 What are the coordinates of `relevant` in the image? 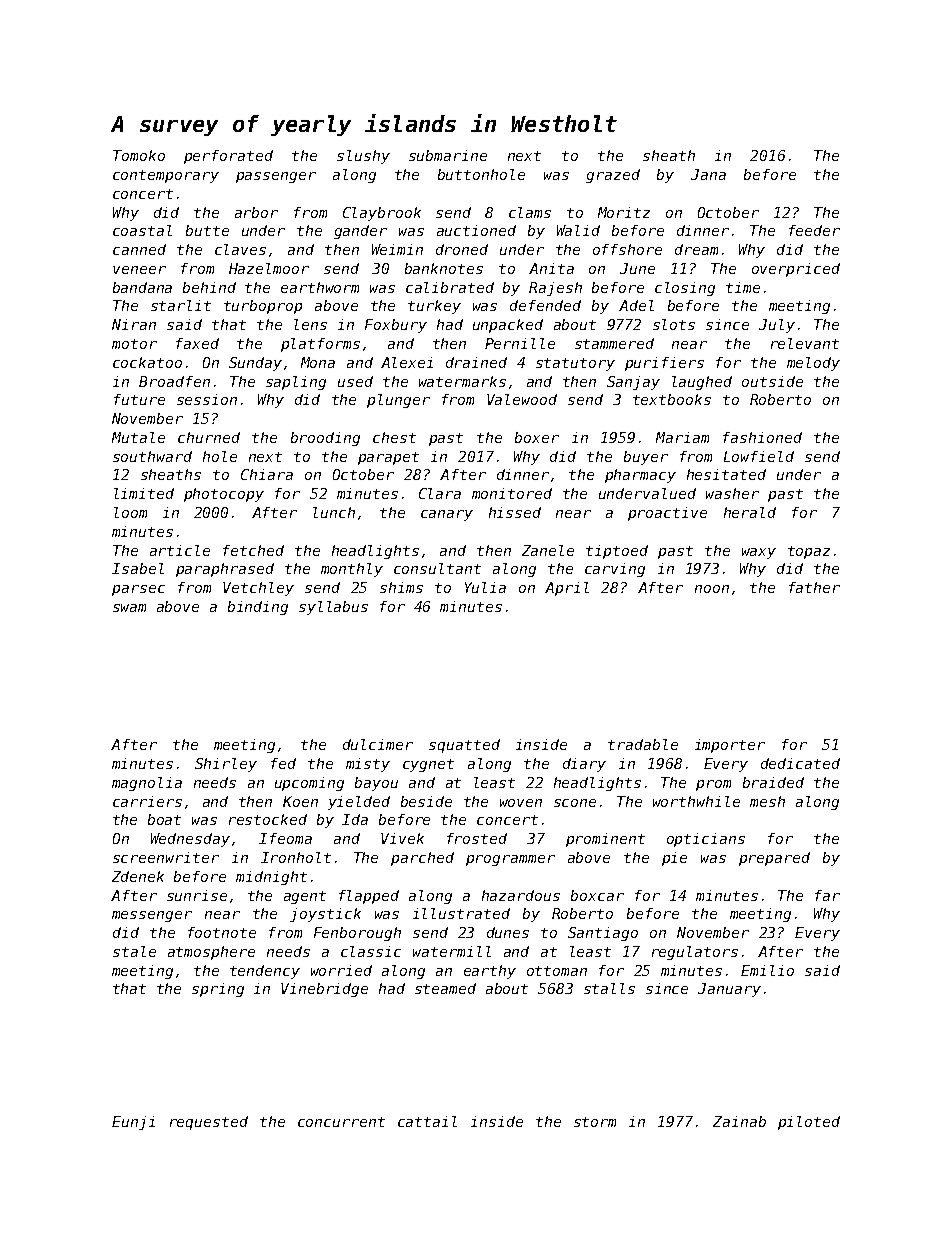 It's located at (805, 343).
